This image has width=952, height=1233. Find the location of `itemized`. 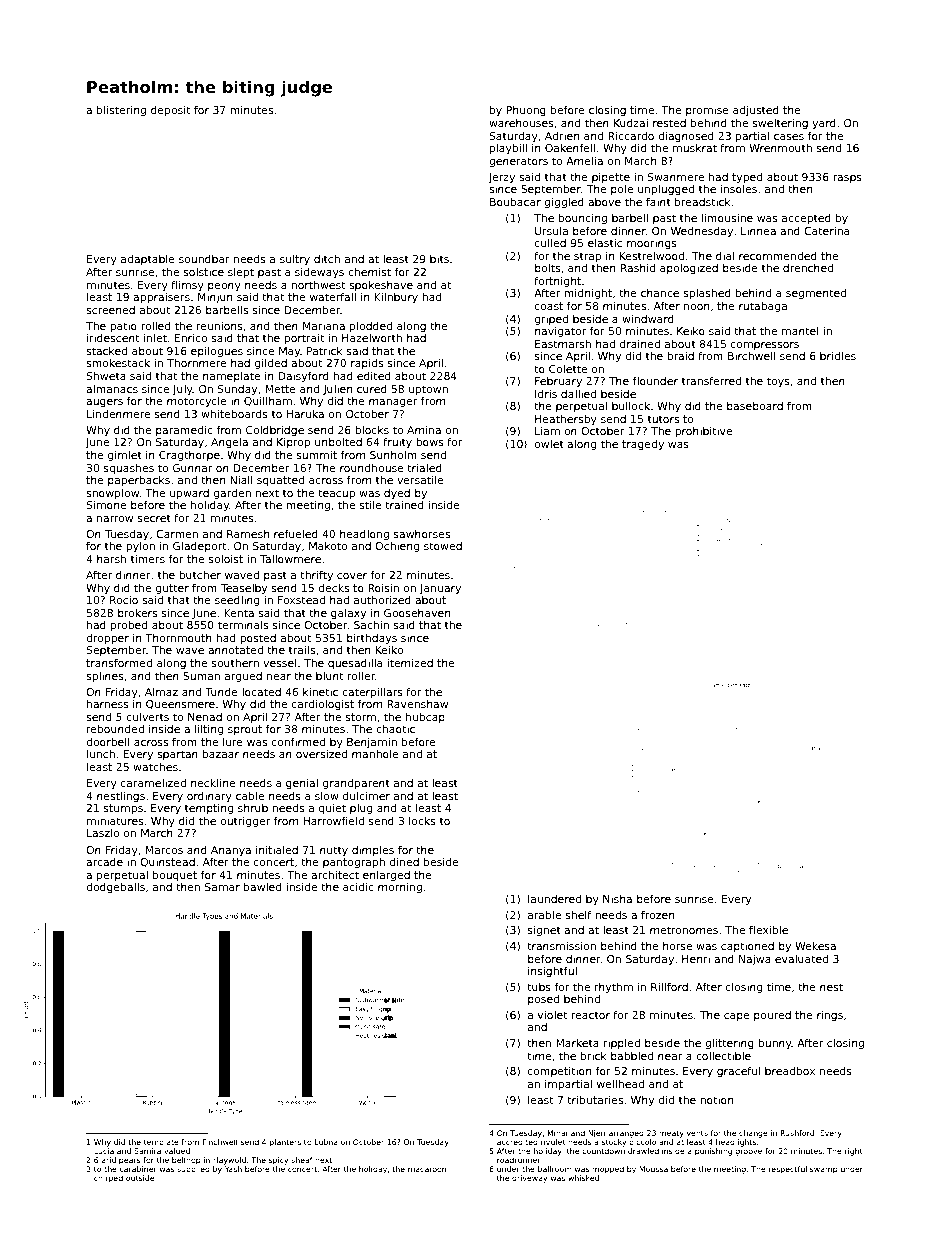

itemized is located at coordinates (410, 663).
